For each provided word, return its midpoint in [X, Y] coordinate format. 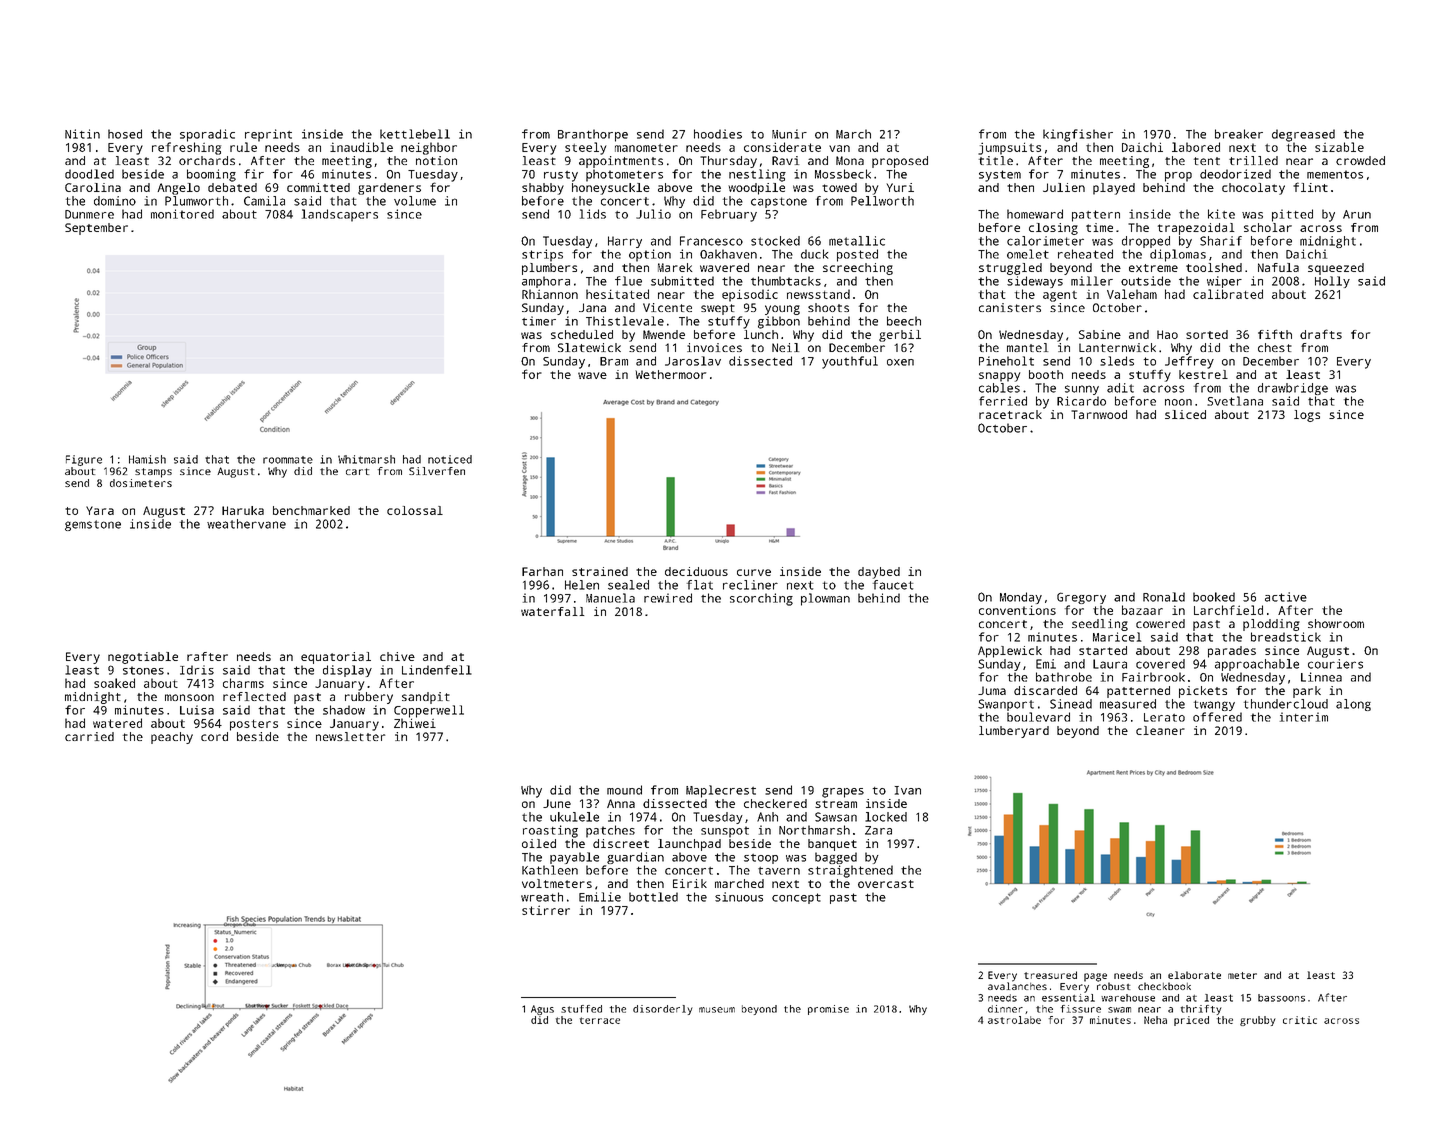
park [1307, 692]
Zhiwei [415, 723]
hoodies [718, 134]
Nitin [82, 134]
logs [1307, 416]
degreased [1303, 135]
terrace [600, 1020]
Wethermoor [670, 374]
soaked [114, 683]
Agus [542, 1010]
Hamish [147, 459]
